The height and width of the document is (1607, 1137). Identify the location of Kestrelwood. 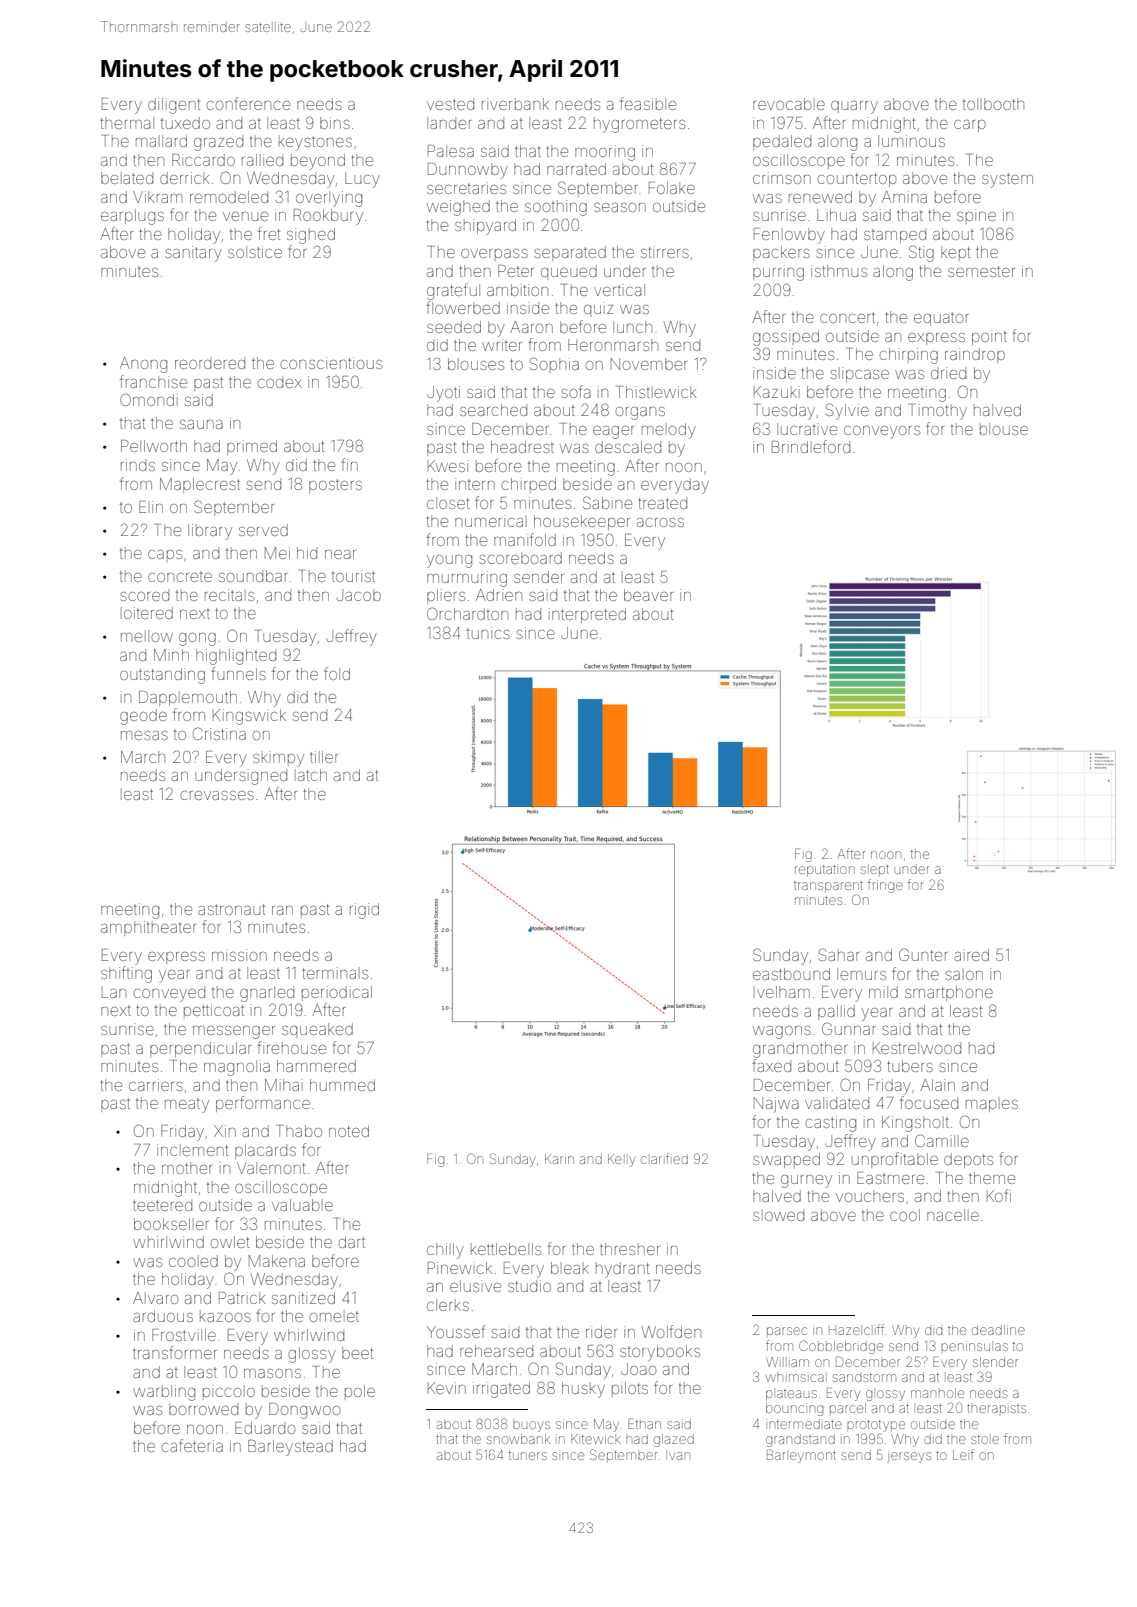
(917, 1048).
